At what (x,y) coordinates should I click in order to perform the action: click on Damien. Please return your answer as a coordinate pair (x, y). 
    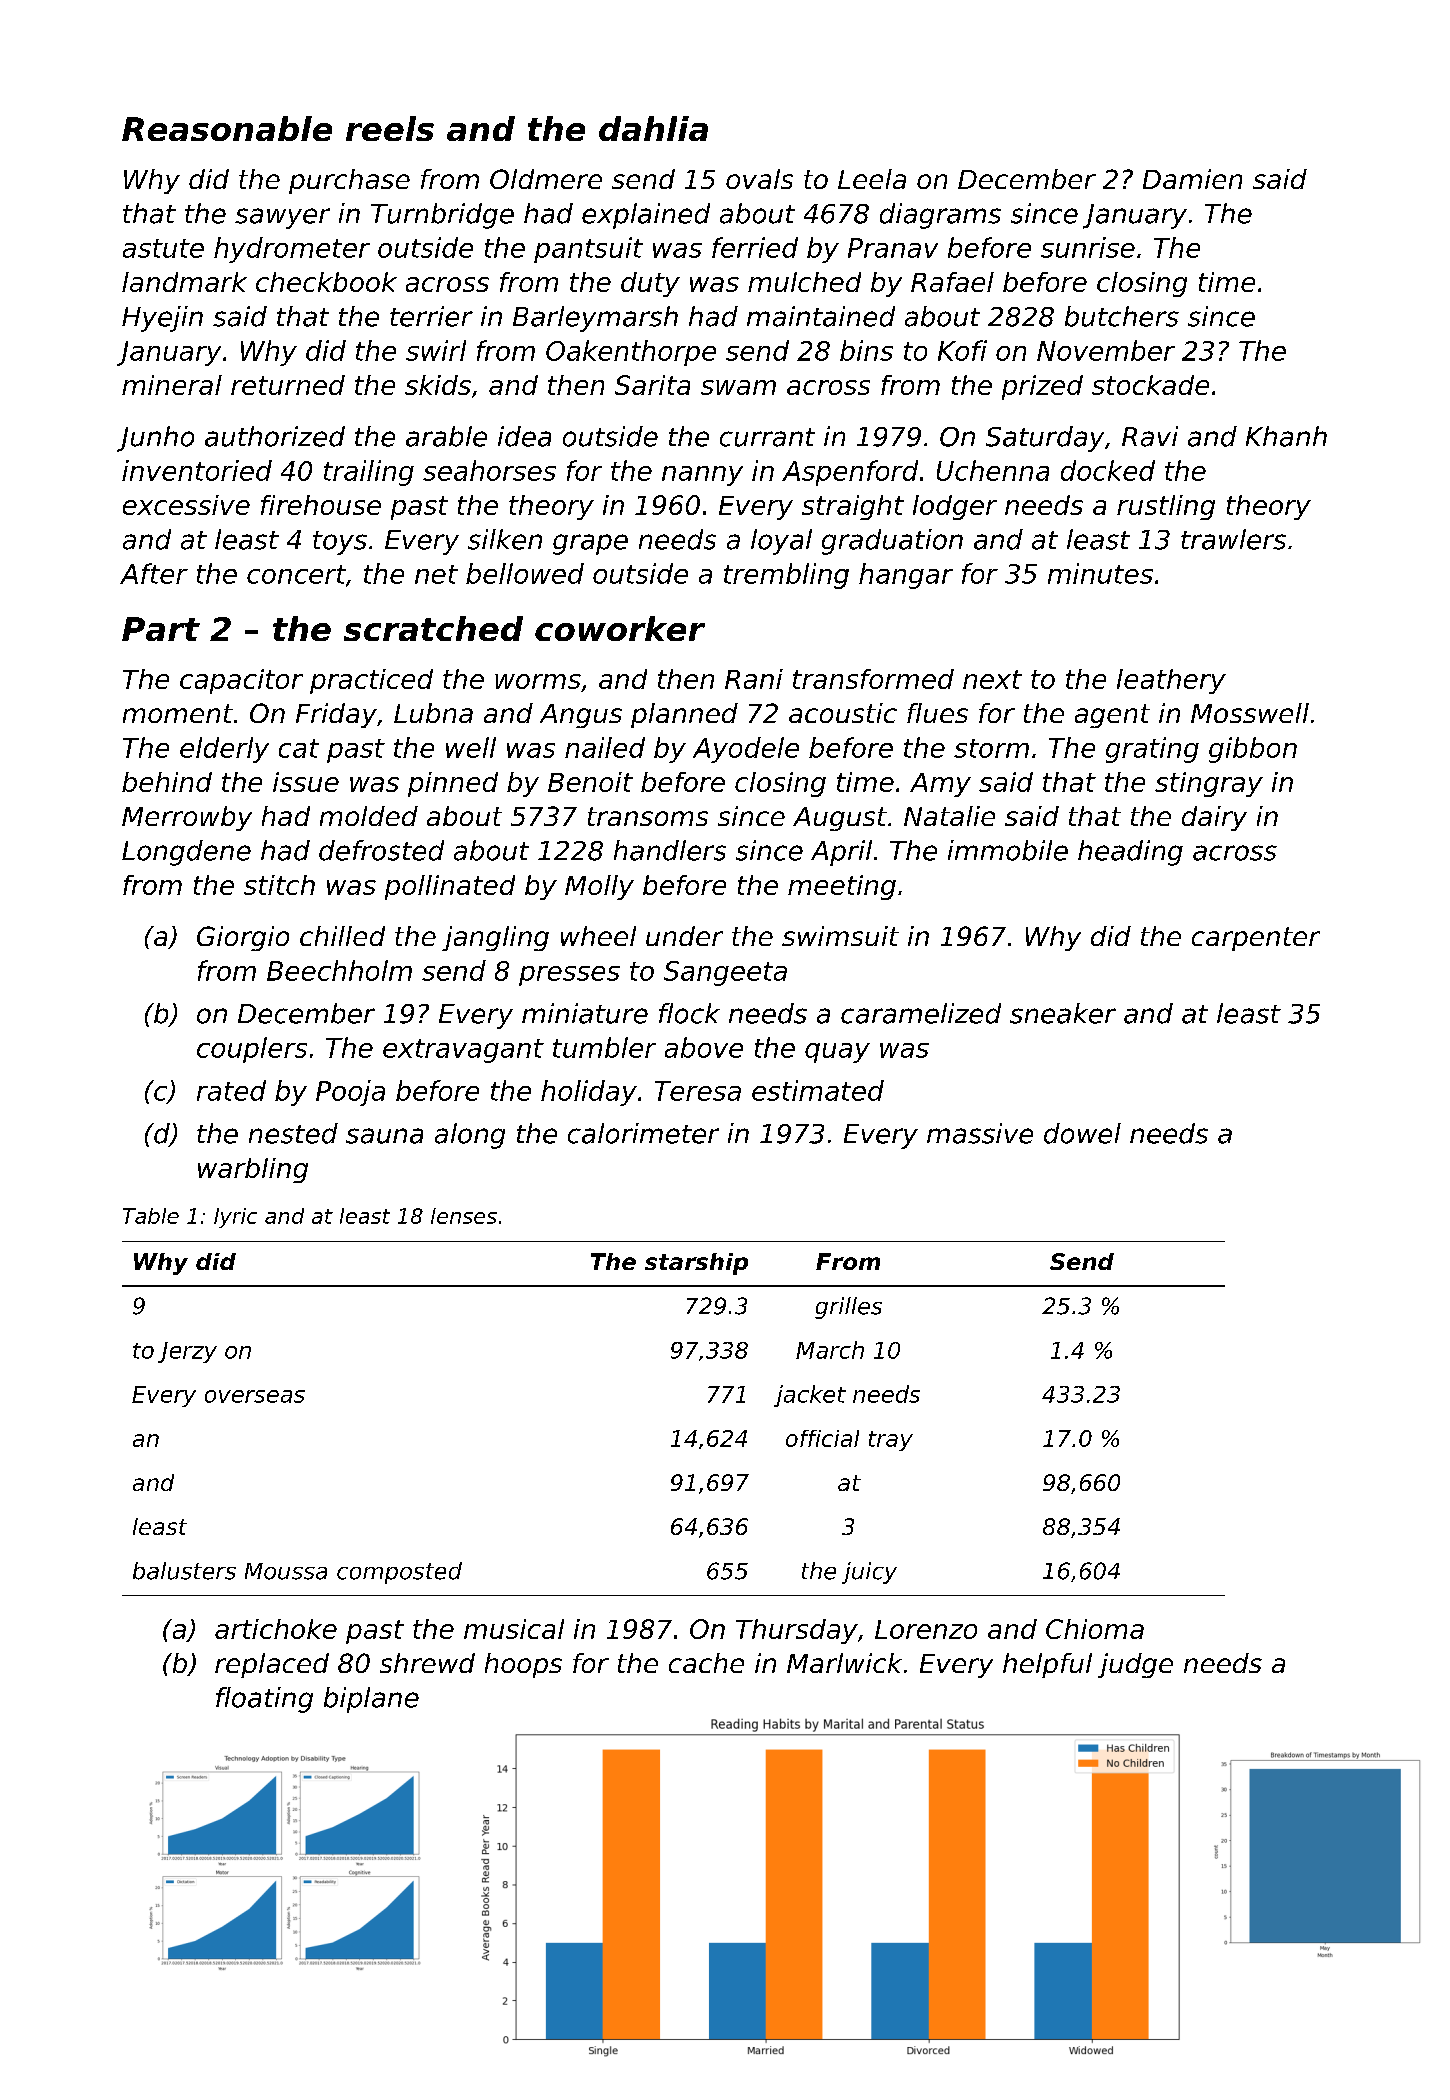
    Looking at the image, I should click on (1192, 179).
